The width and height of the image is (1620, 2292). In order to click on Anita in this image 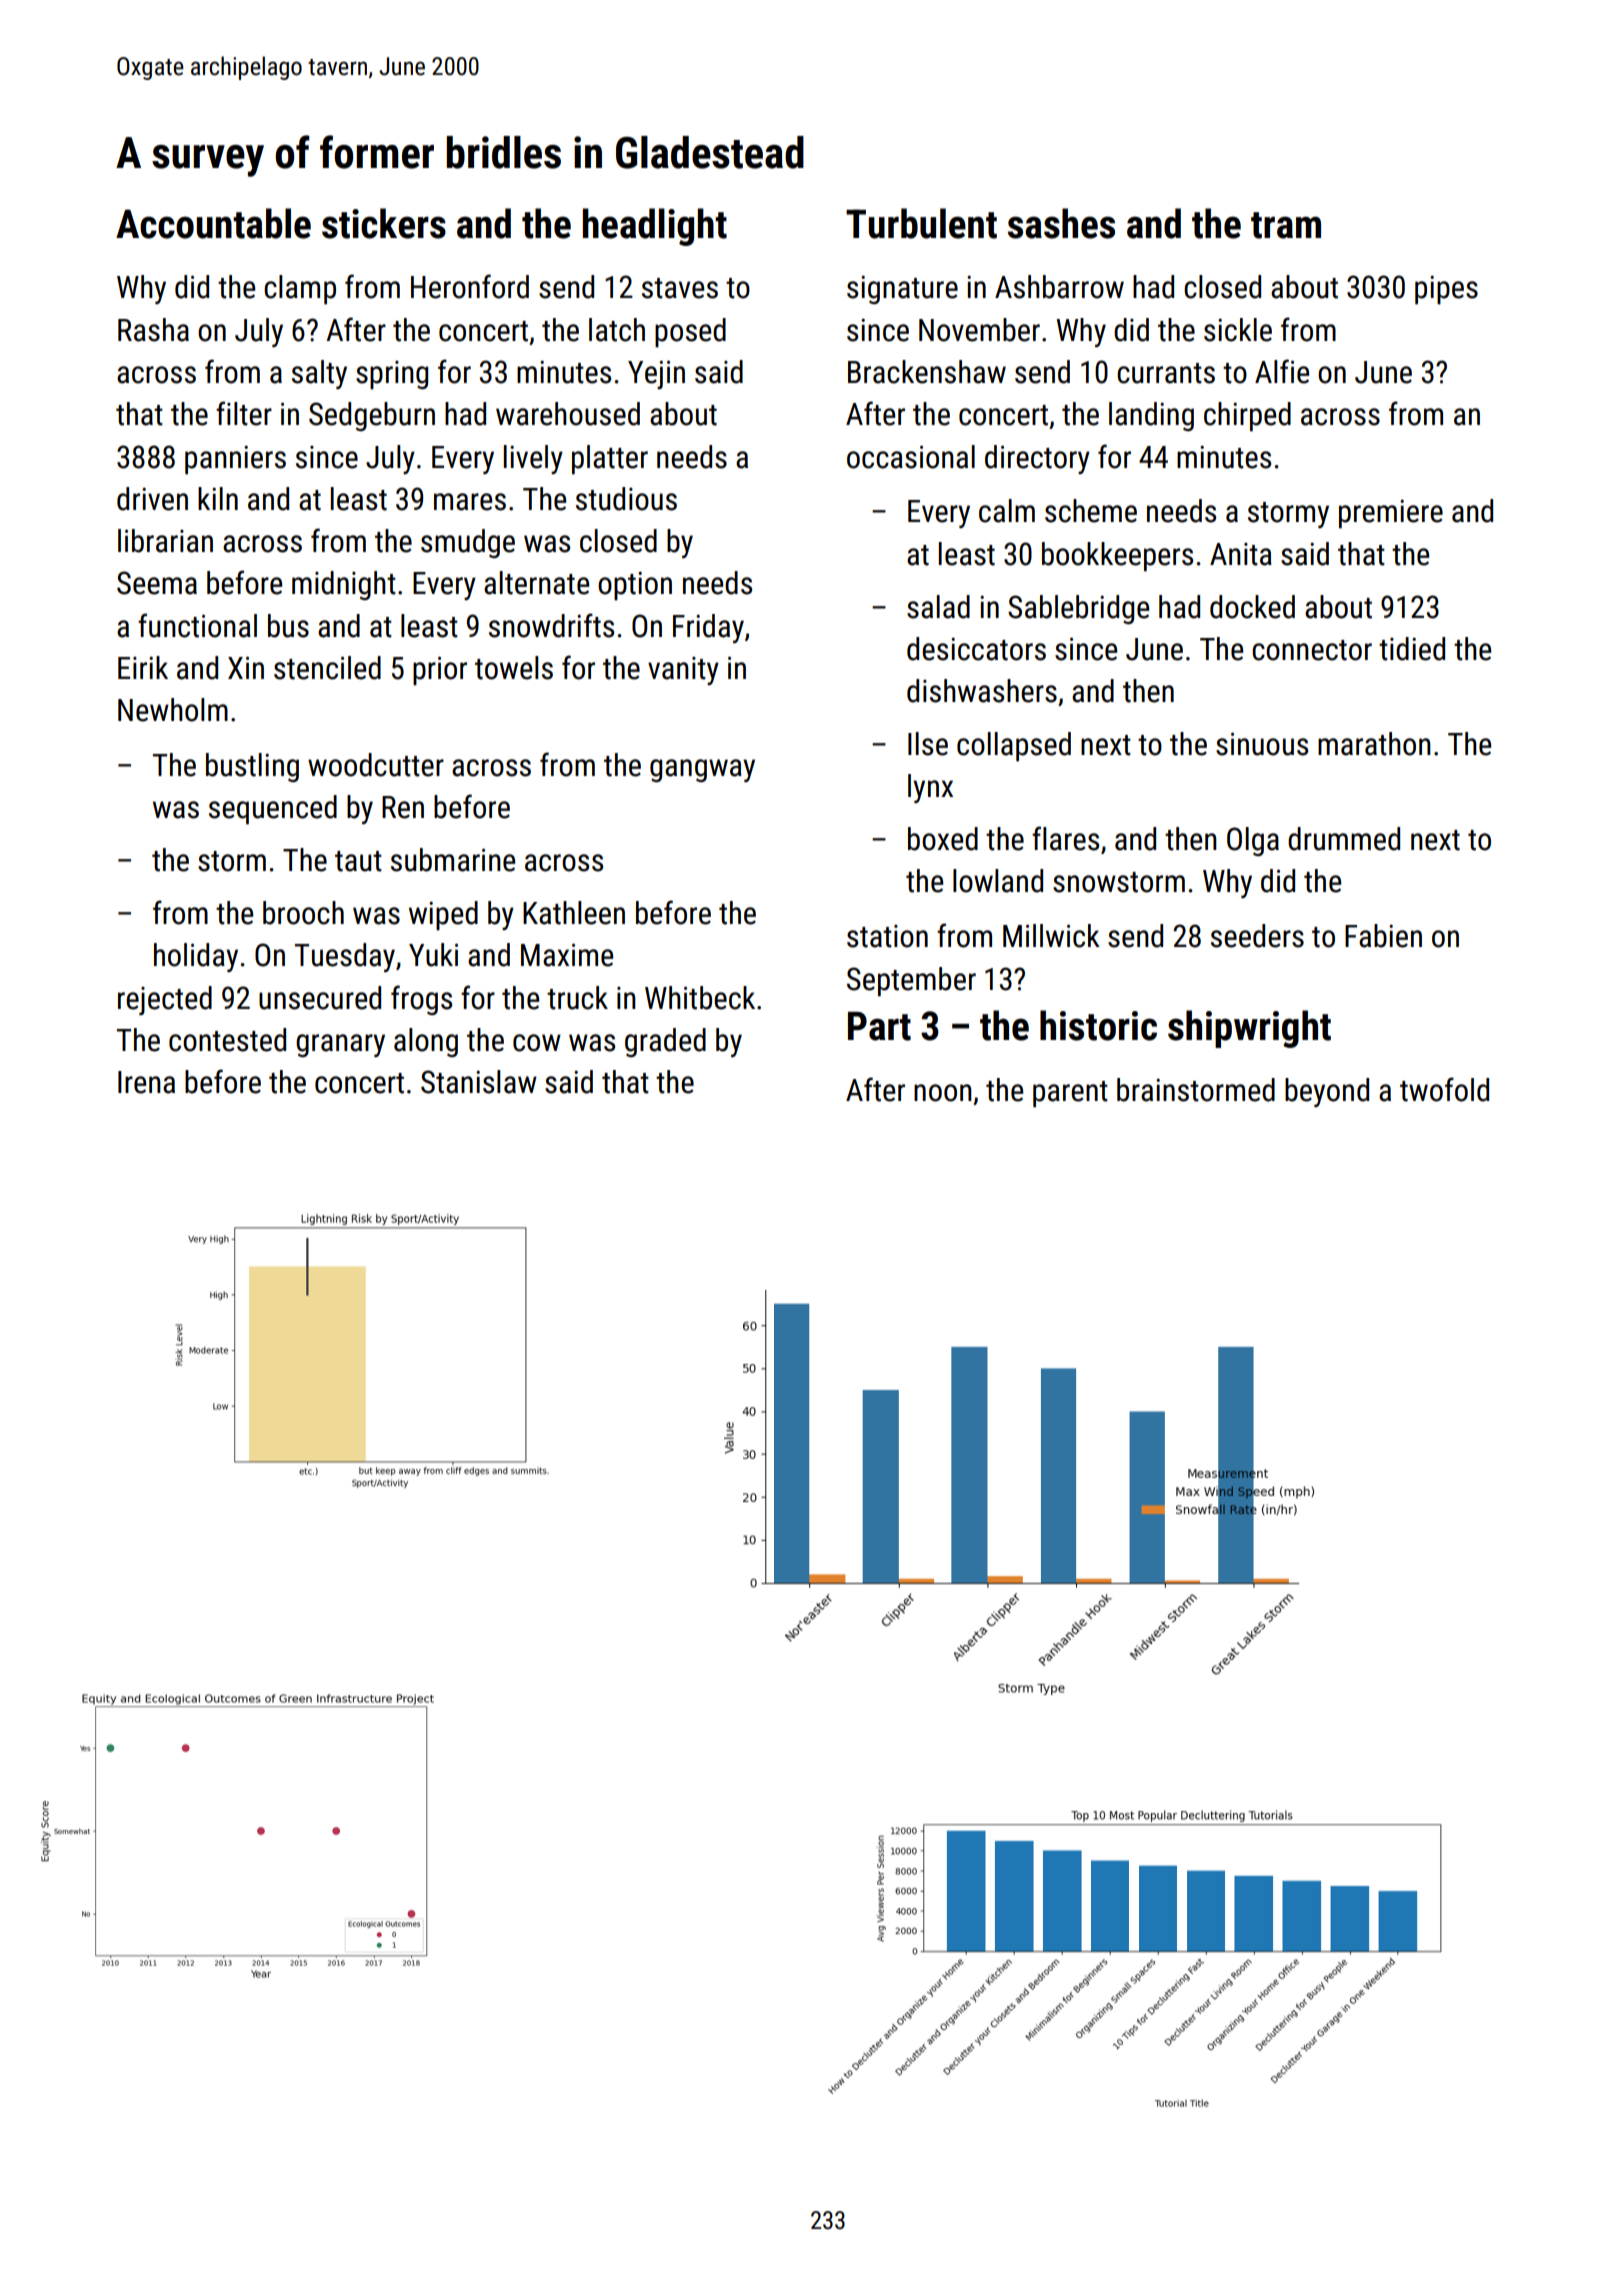, I will do `click(1241, 554)`.
